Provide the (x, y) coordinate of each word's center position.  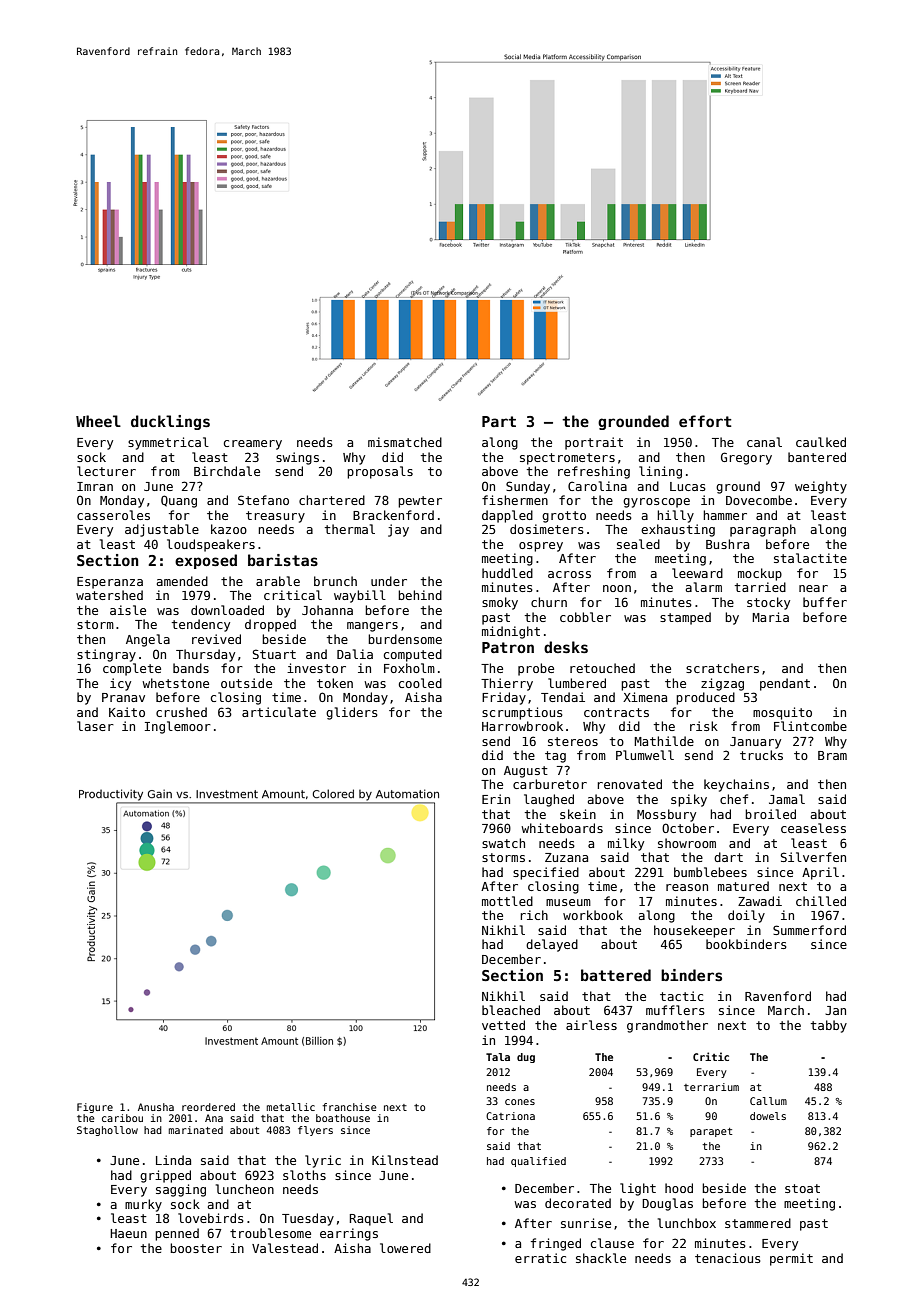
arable (278, 581)
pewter (420, 502)
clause (612, 1243)
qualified (538, 1162)
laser (95, 726)
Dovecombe (759, 500)
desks (566, 647)
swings (297, 458)
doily (746, 916)
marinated (196, 1130)
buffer (825, 602)
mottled (507, 901)
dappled (507, 516)
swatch (503, 843)
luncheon (245, 1189)
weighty (821, 487)
